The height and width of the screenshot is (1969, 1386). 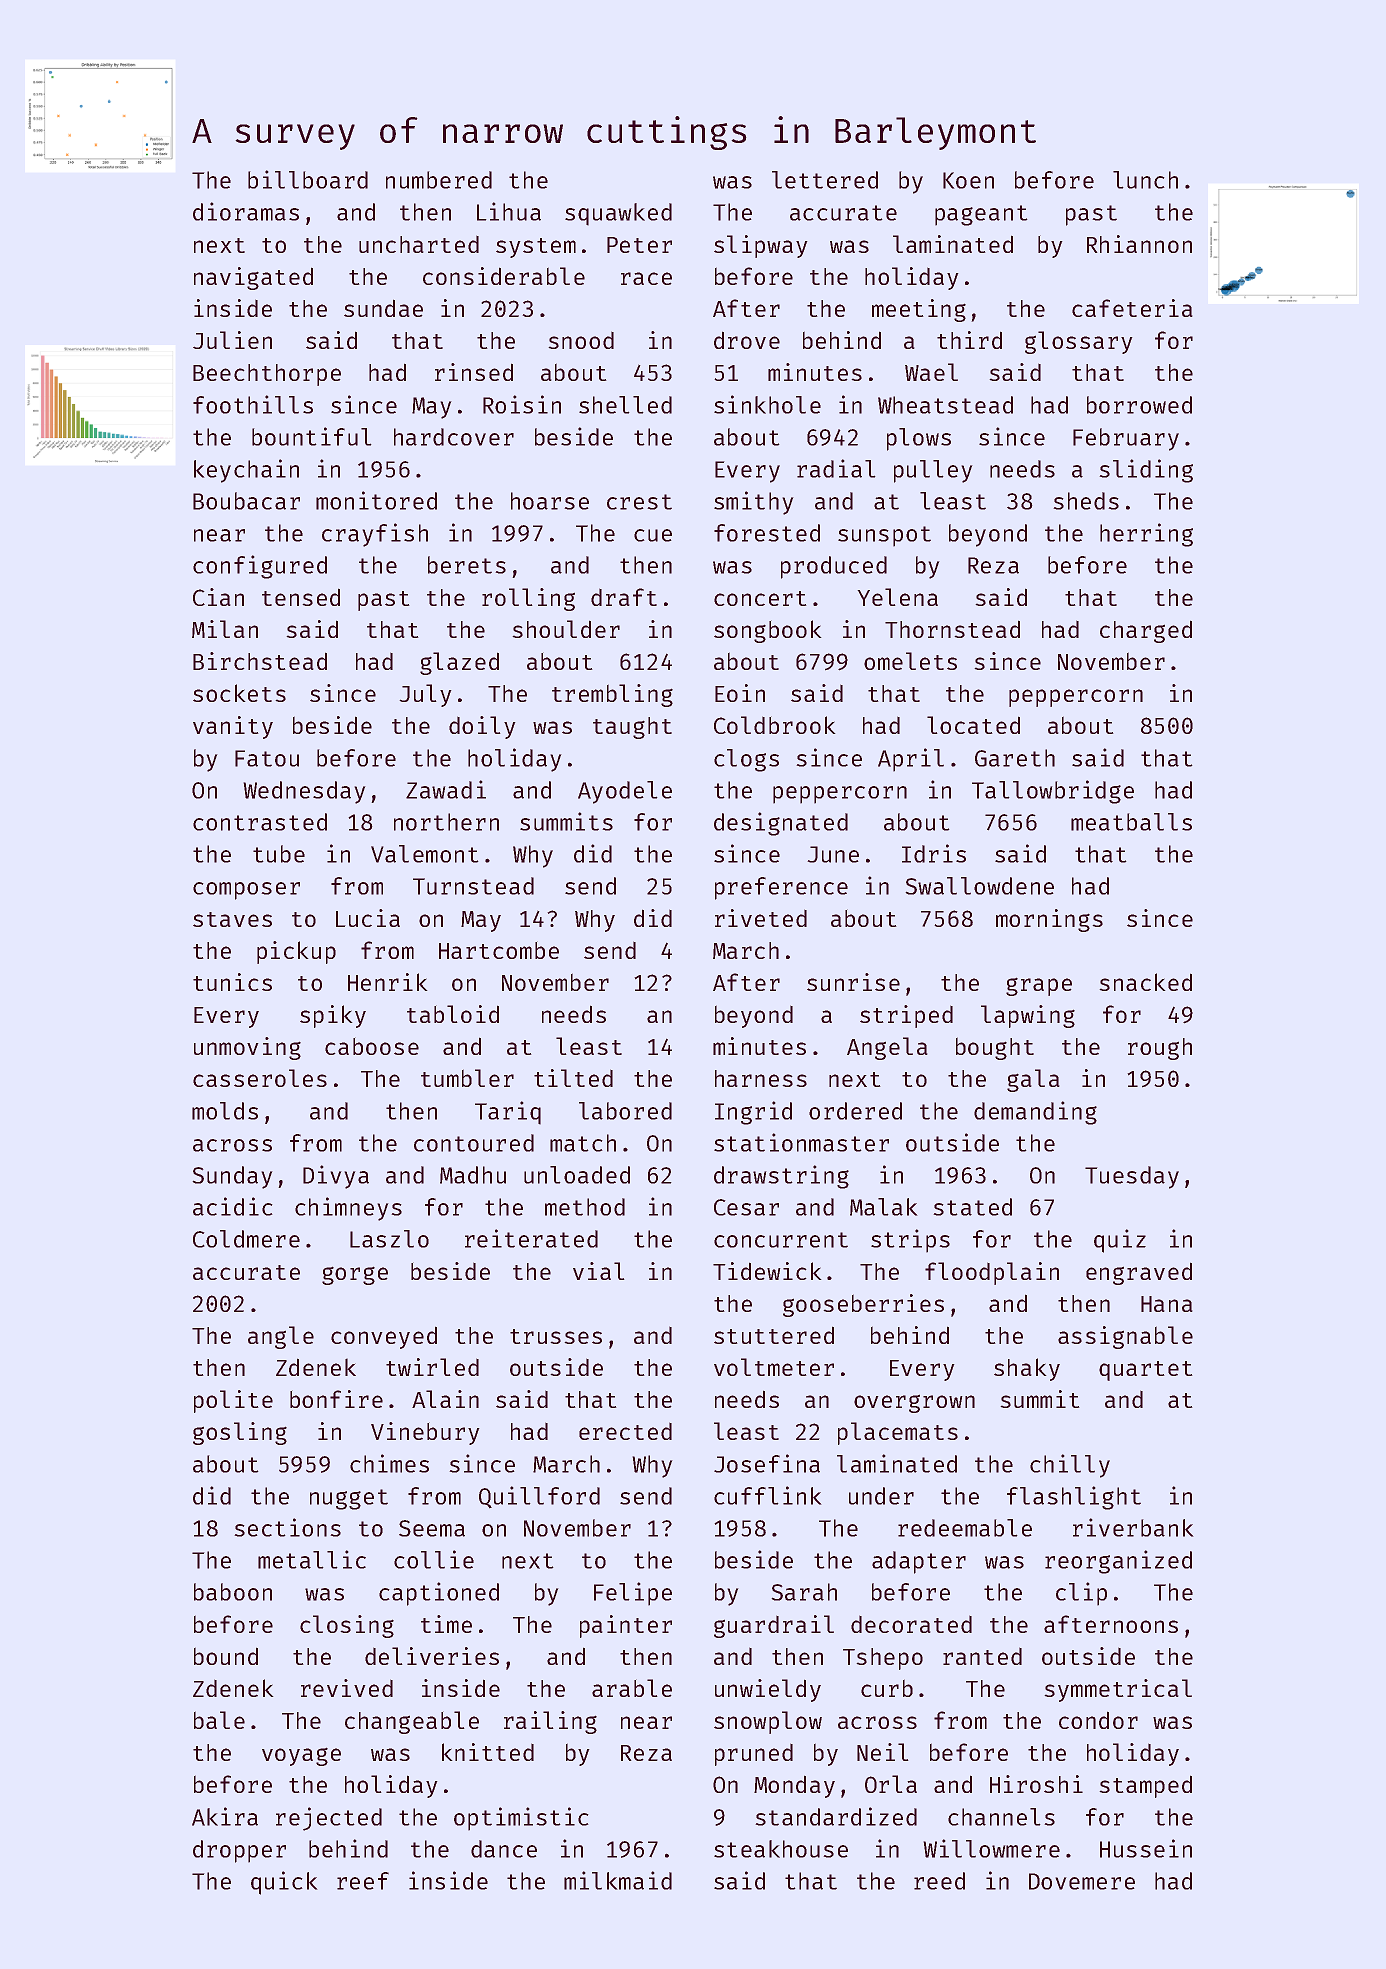 What do you see at coordinates (968, 180) in the screenshot?
I see `Koen` at bounding box center [968, 180].
